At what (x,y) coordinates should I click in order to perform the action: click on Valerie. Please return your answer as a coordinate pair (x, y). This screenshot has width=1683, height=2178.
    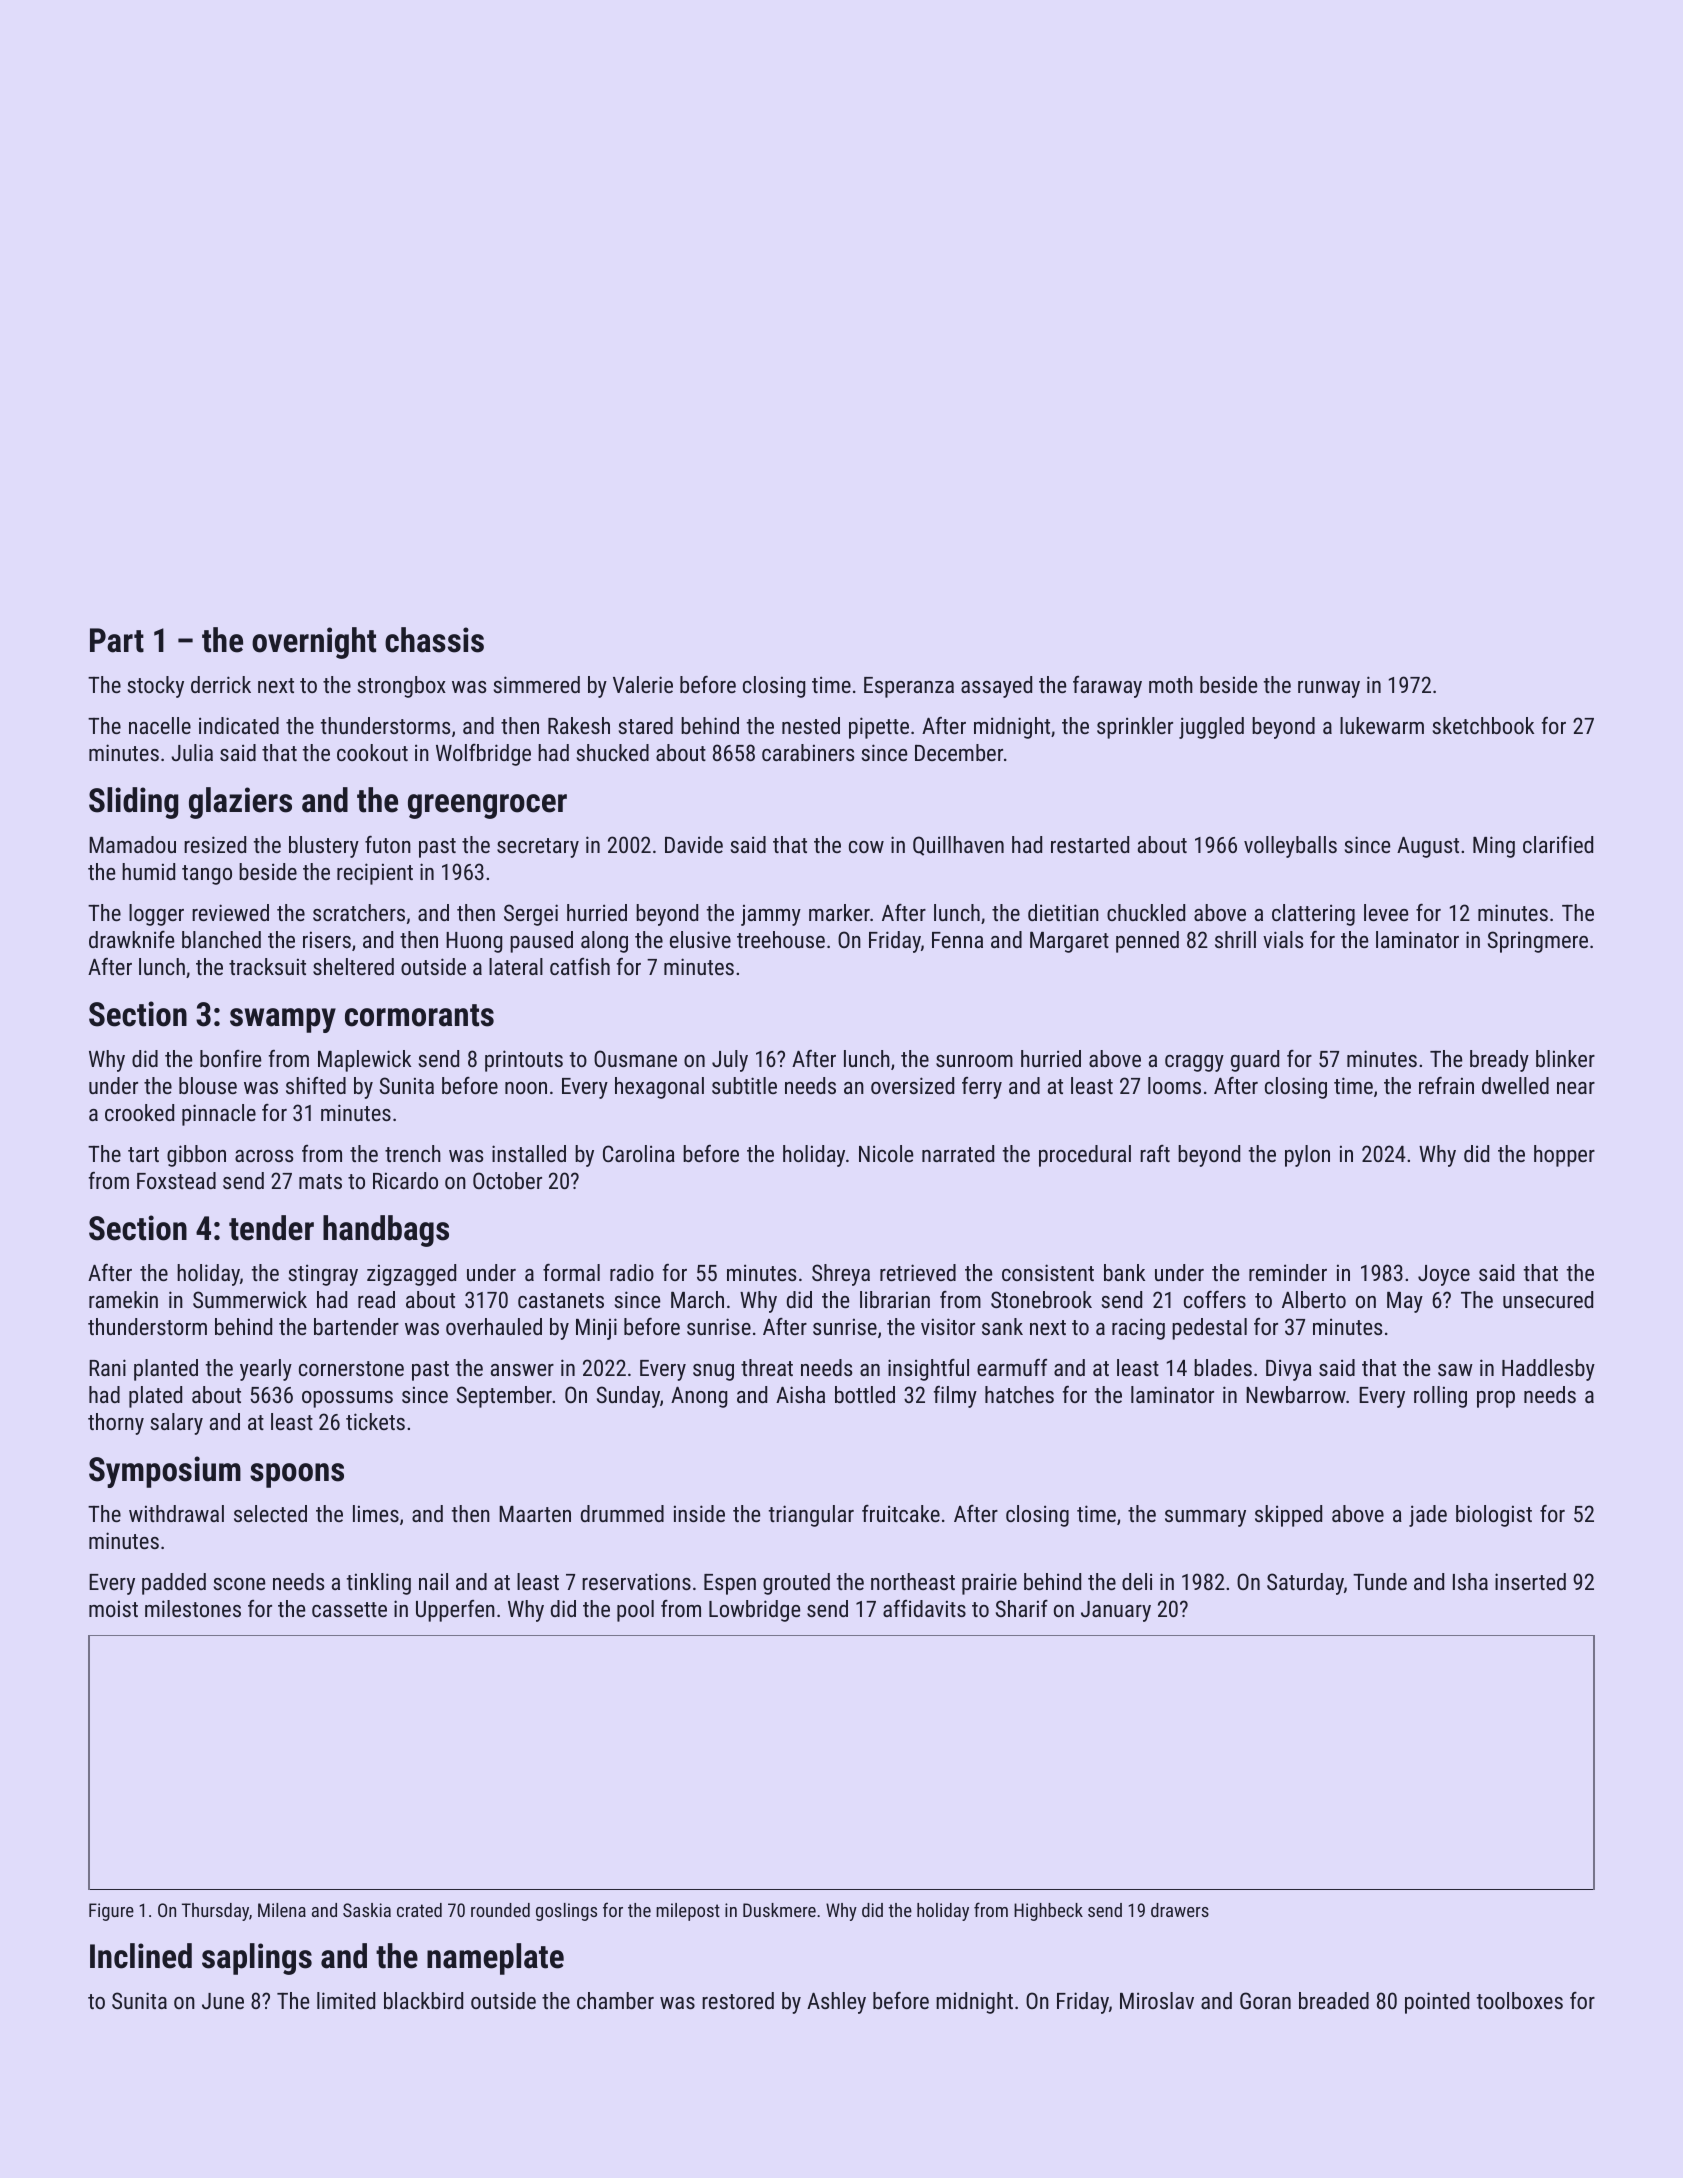
    Looking at the image, I should click on (643, 684).
